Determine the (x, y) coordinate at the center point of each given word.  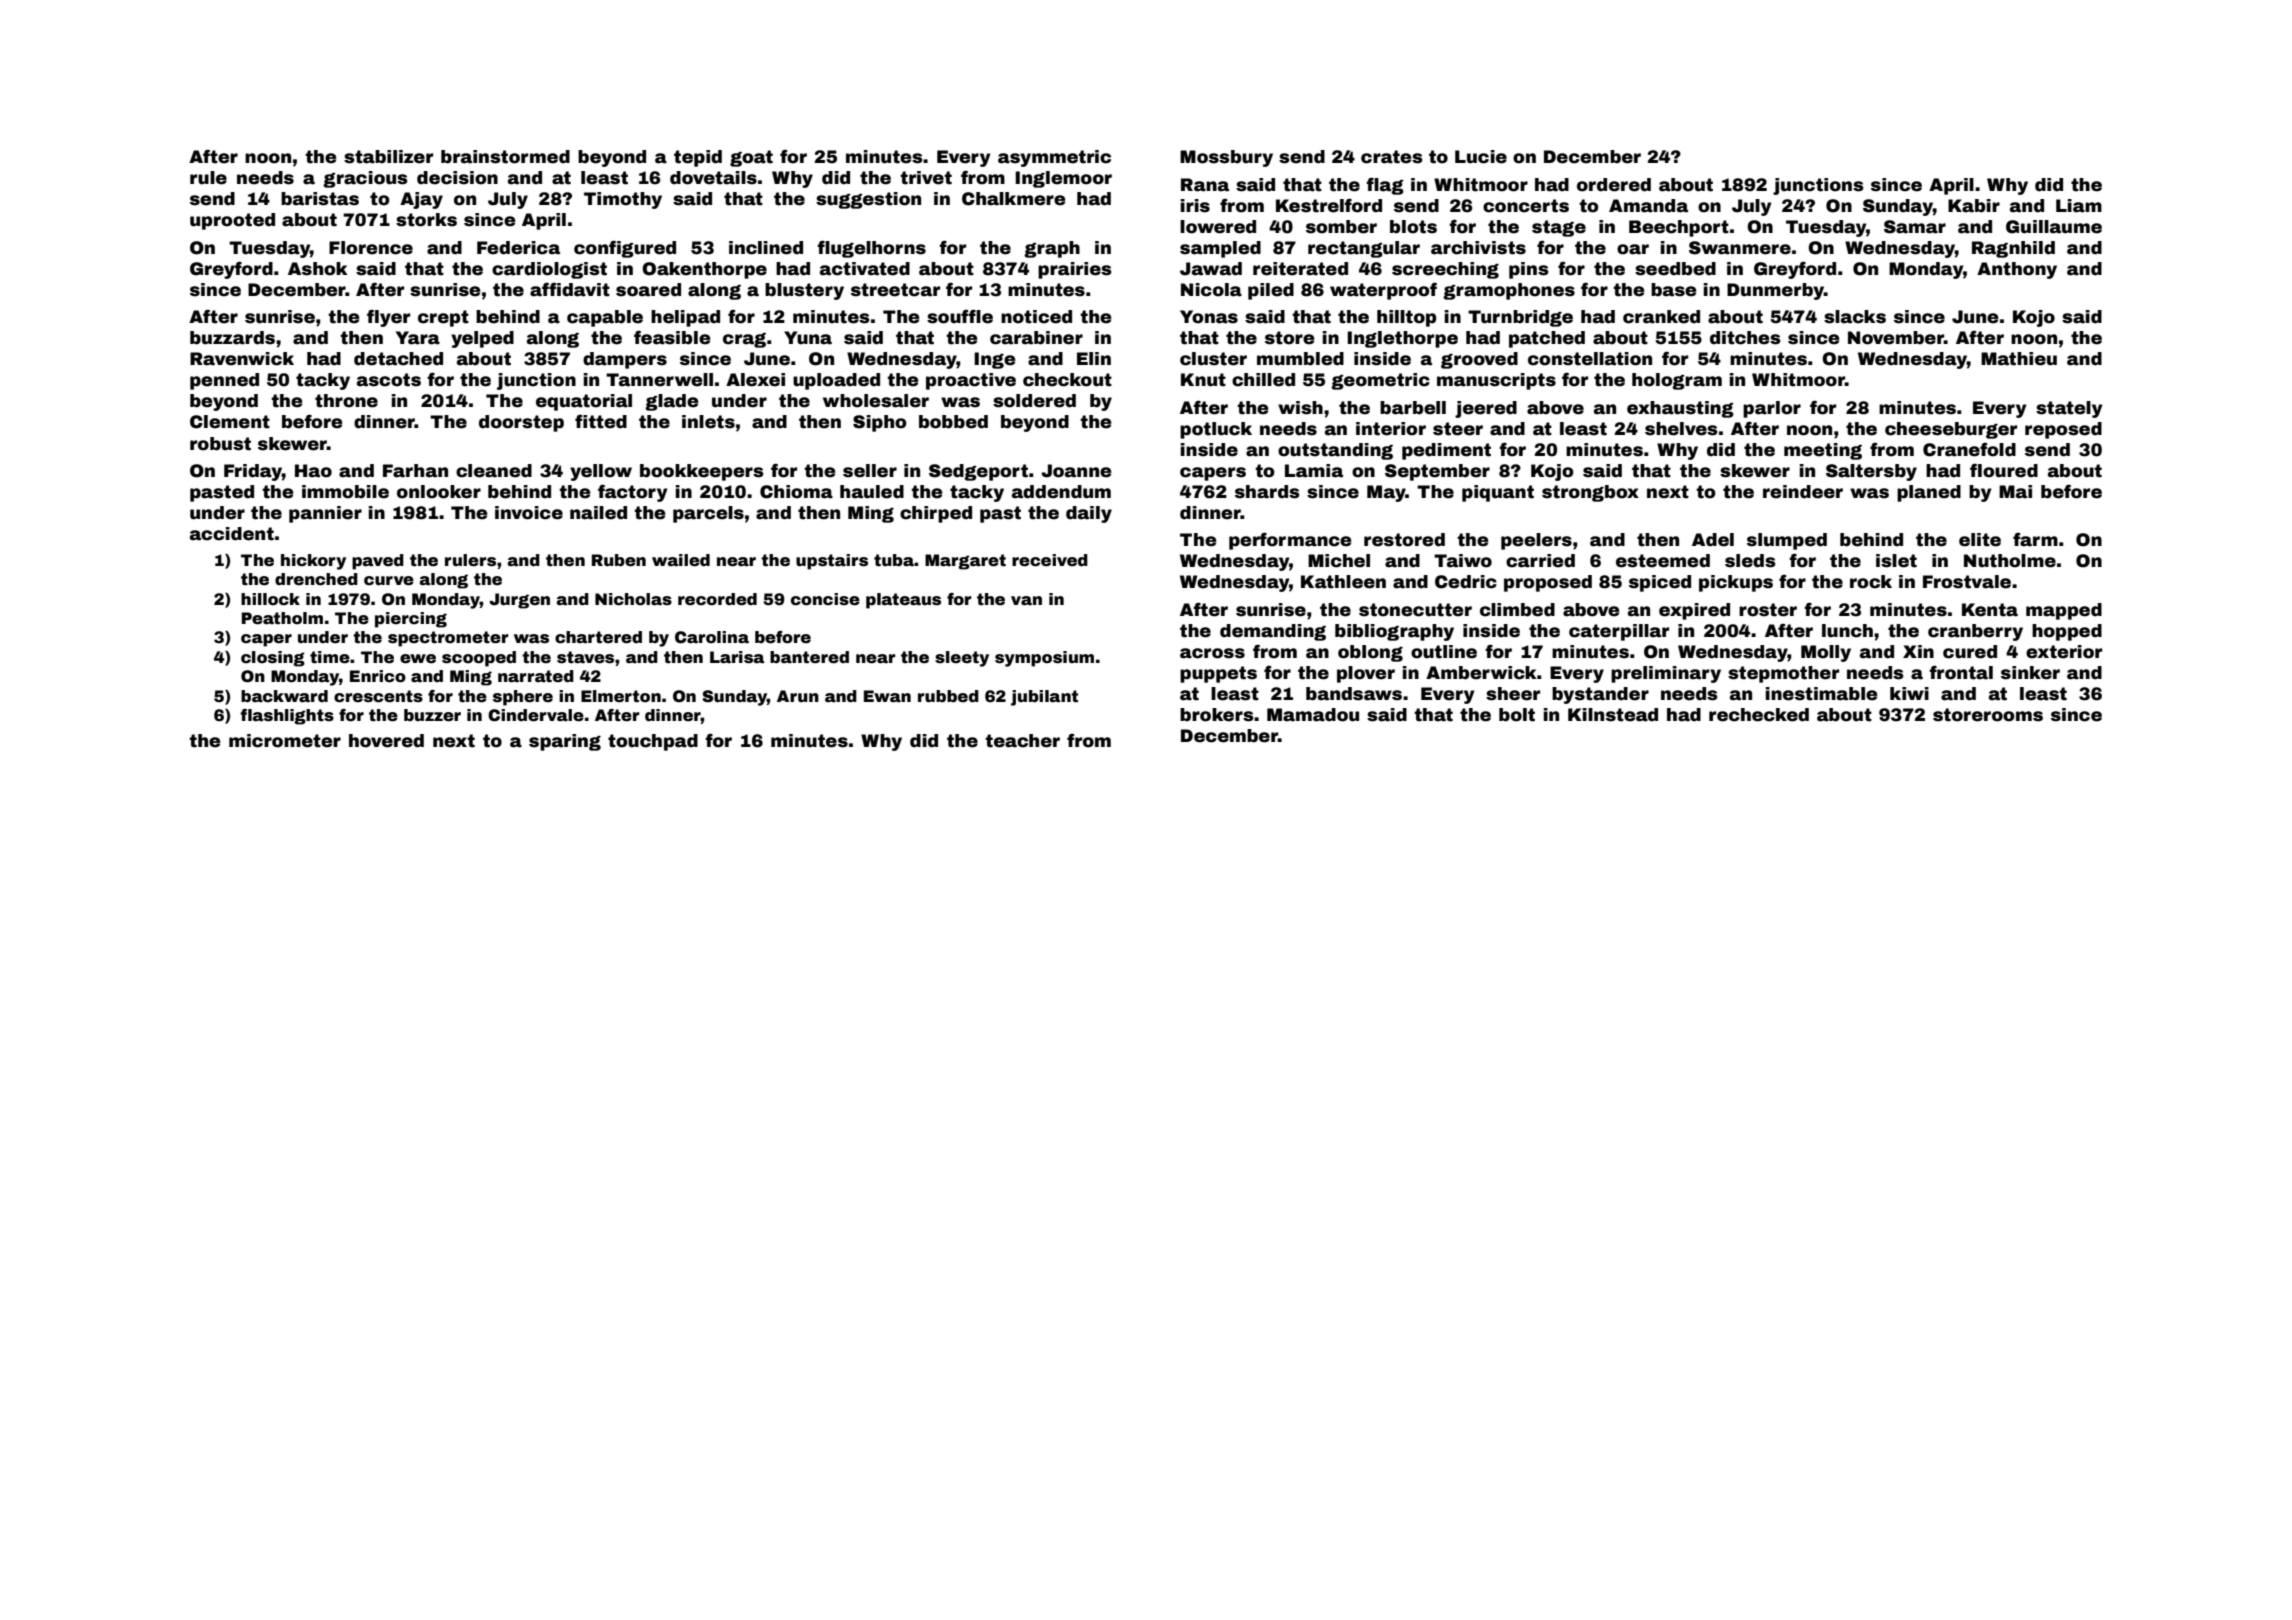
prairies (1075, 270)
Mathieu (2019, 359)
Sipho (880, 423)
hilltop (1407, 318)
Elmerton (621, 696)
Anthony (2017, 270)
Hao (313, 471)
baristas (320, 199)
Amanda (1648, 206)
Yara (418, 338)
